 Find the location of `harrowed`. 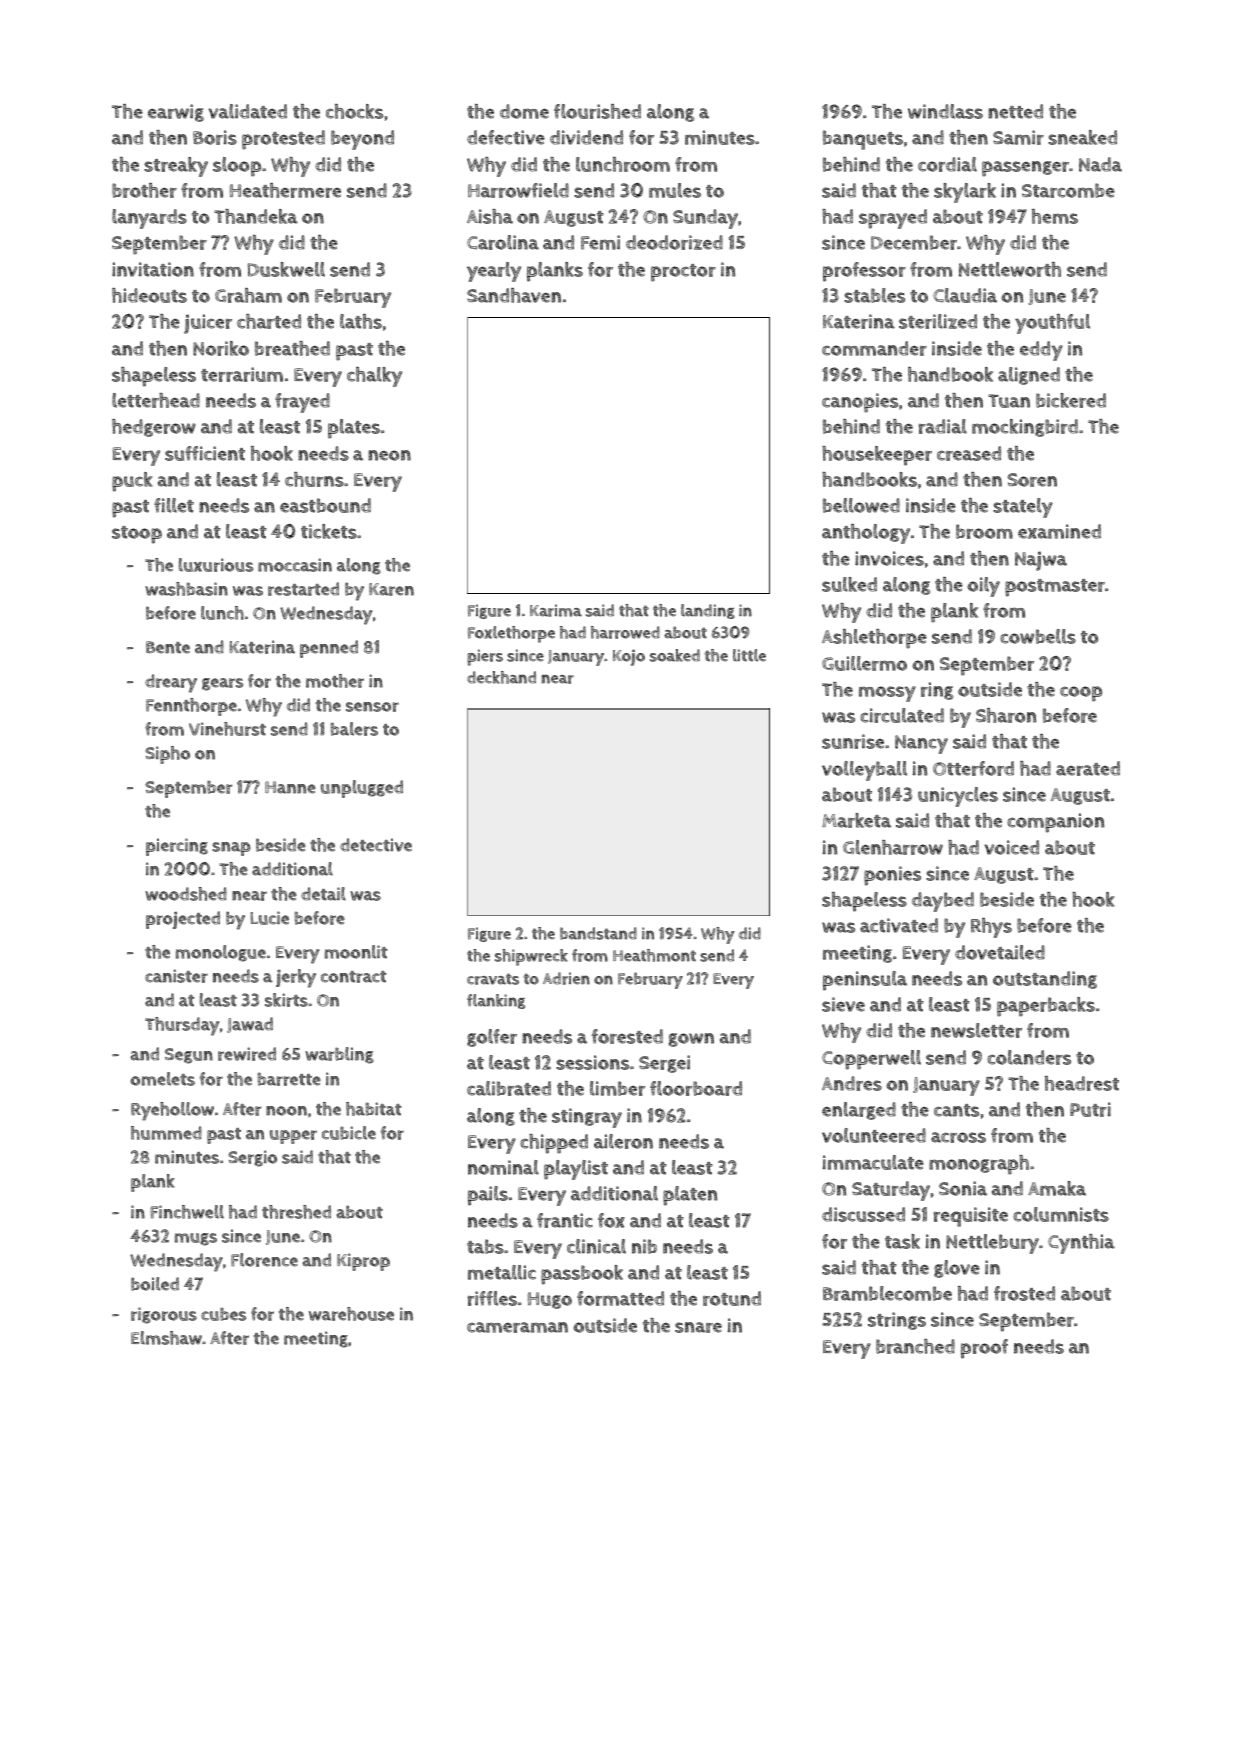

harrowed is located at coordinates (625, 632).
